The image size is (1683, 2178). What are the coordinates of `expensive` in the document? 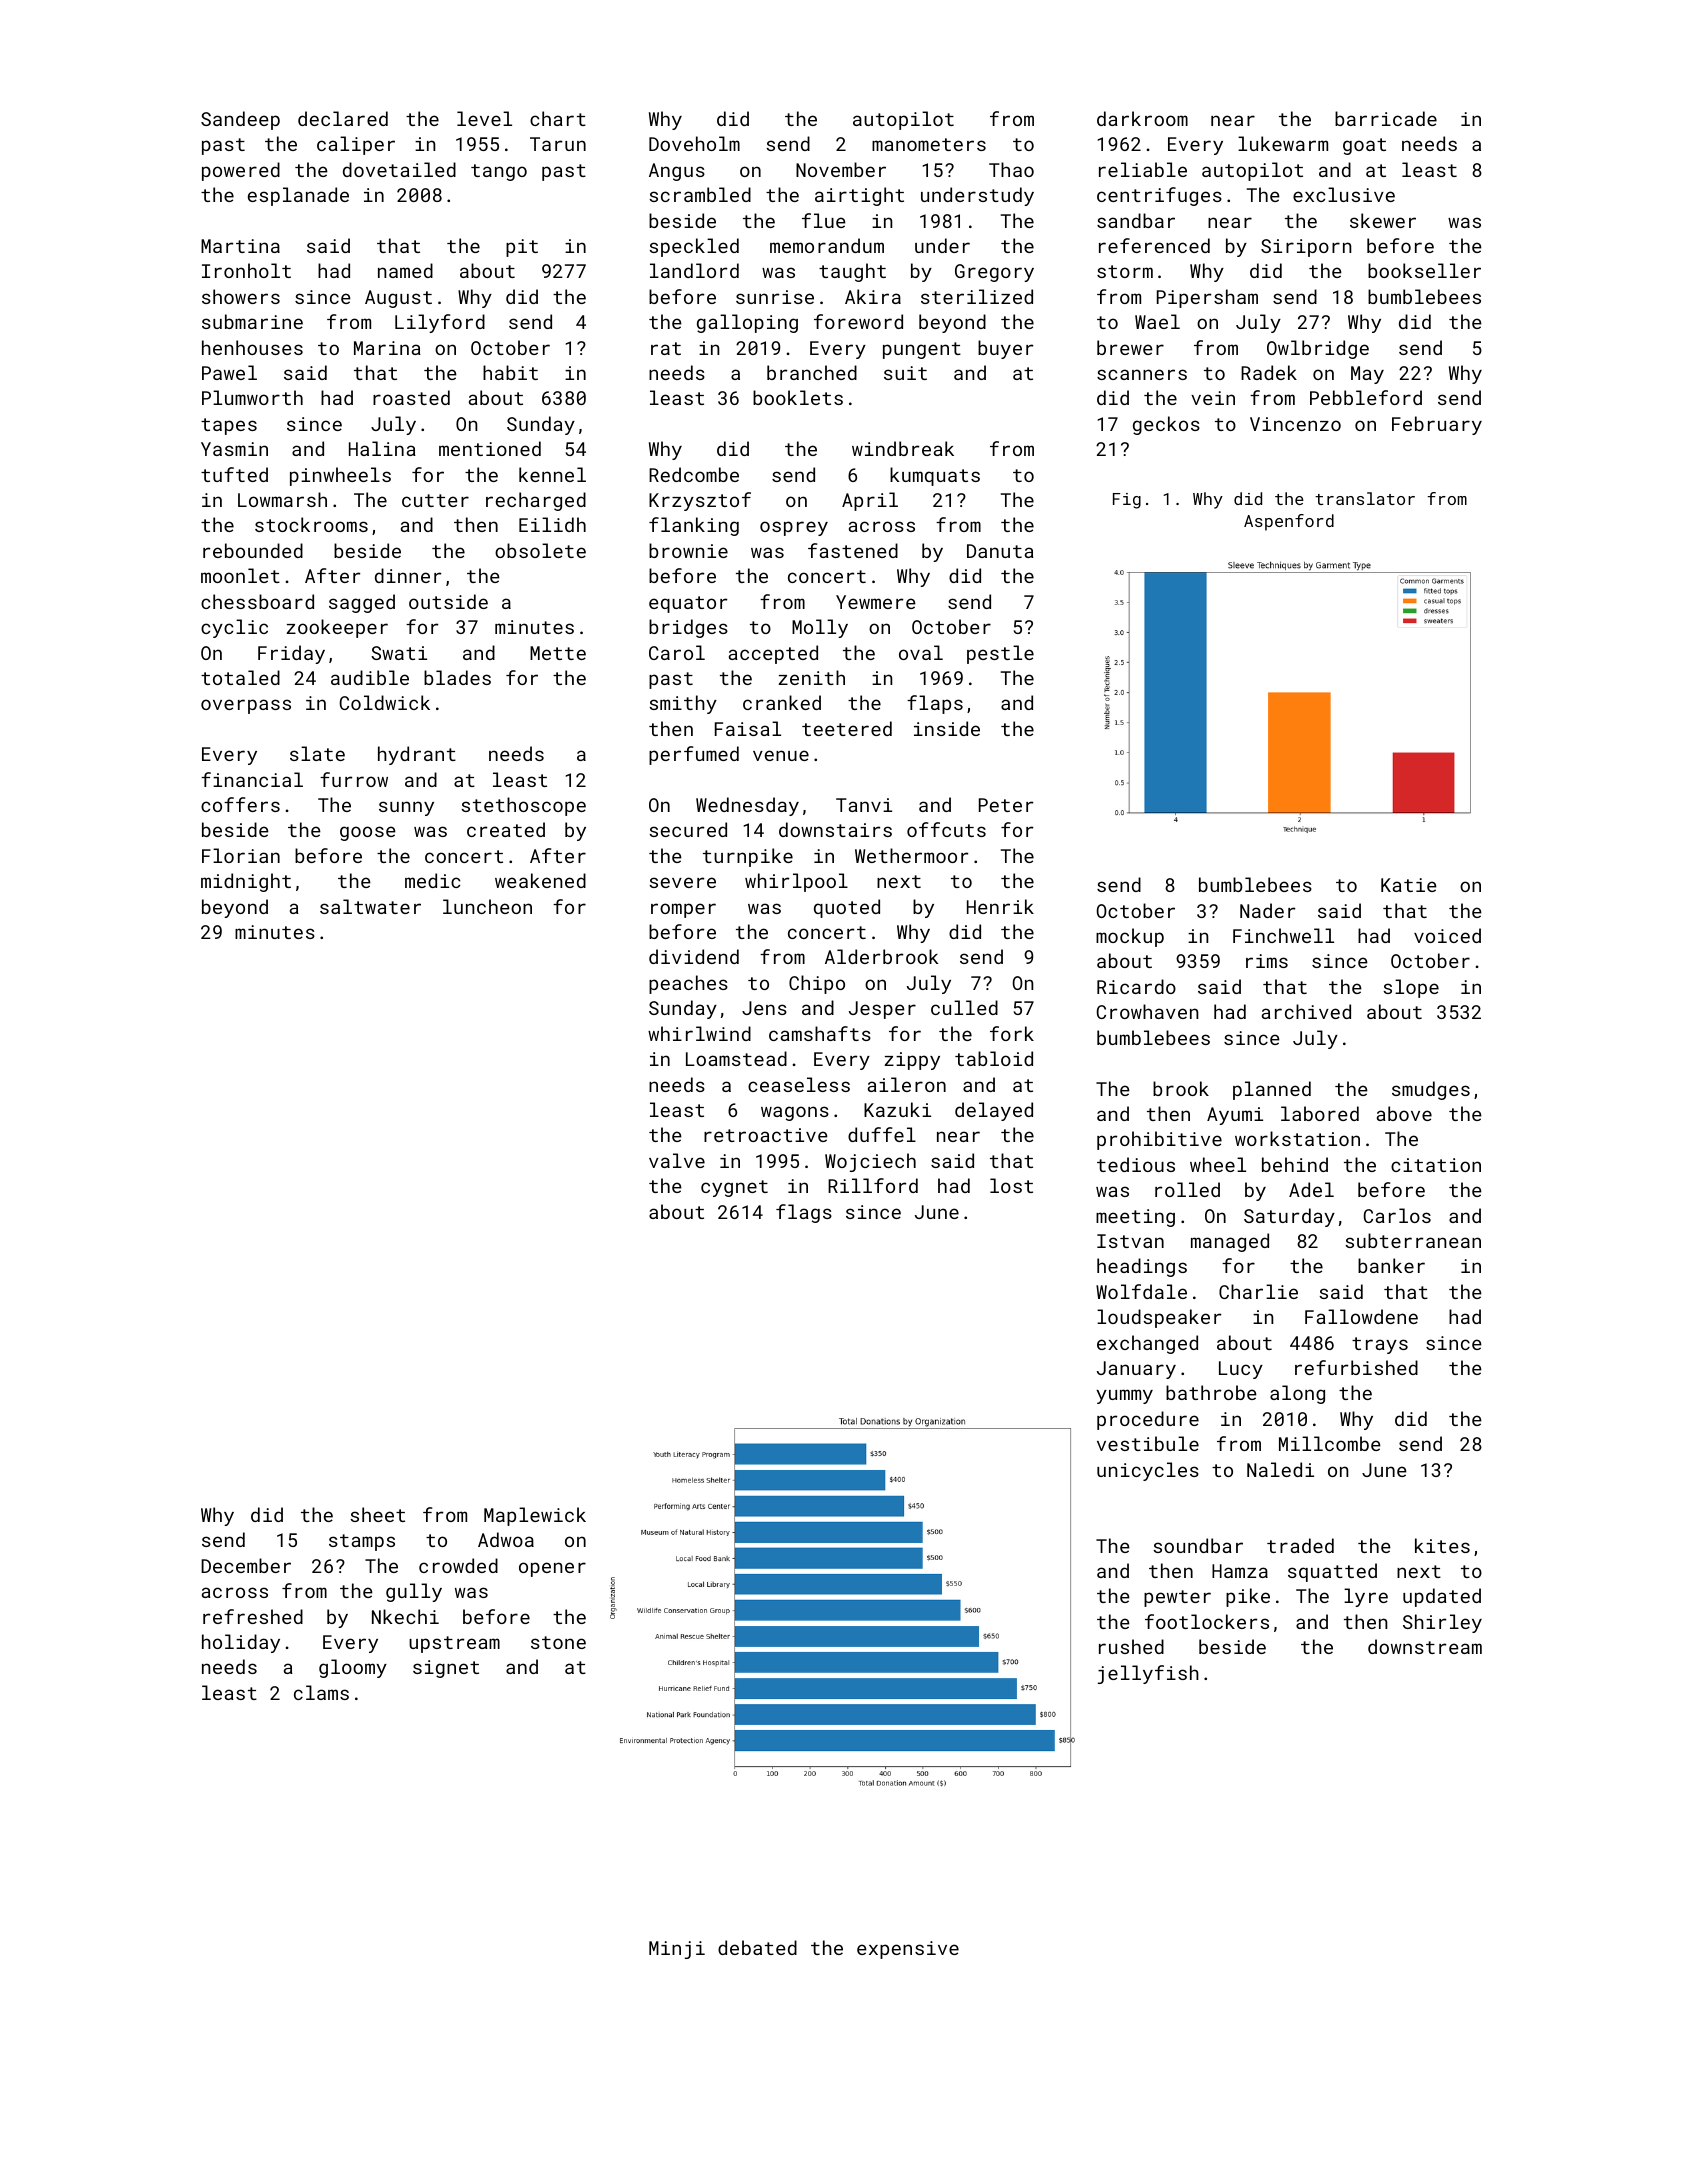 It's located at (908, 1950).
